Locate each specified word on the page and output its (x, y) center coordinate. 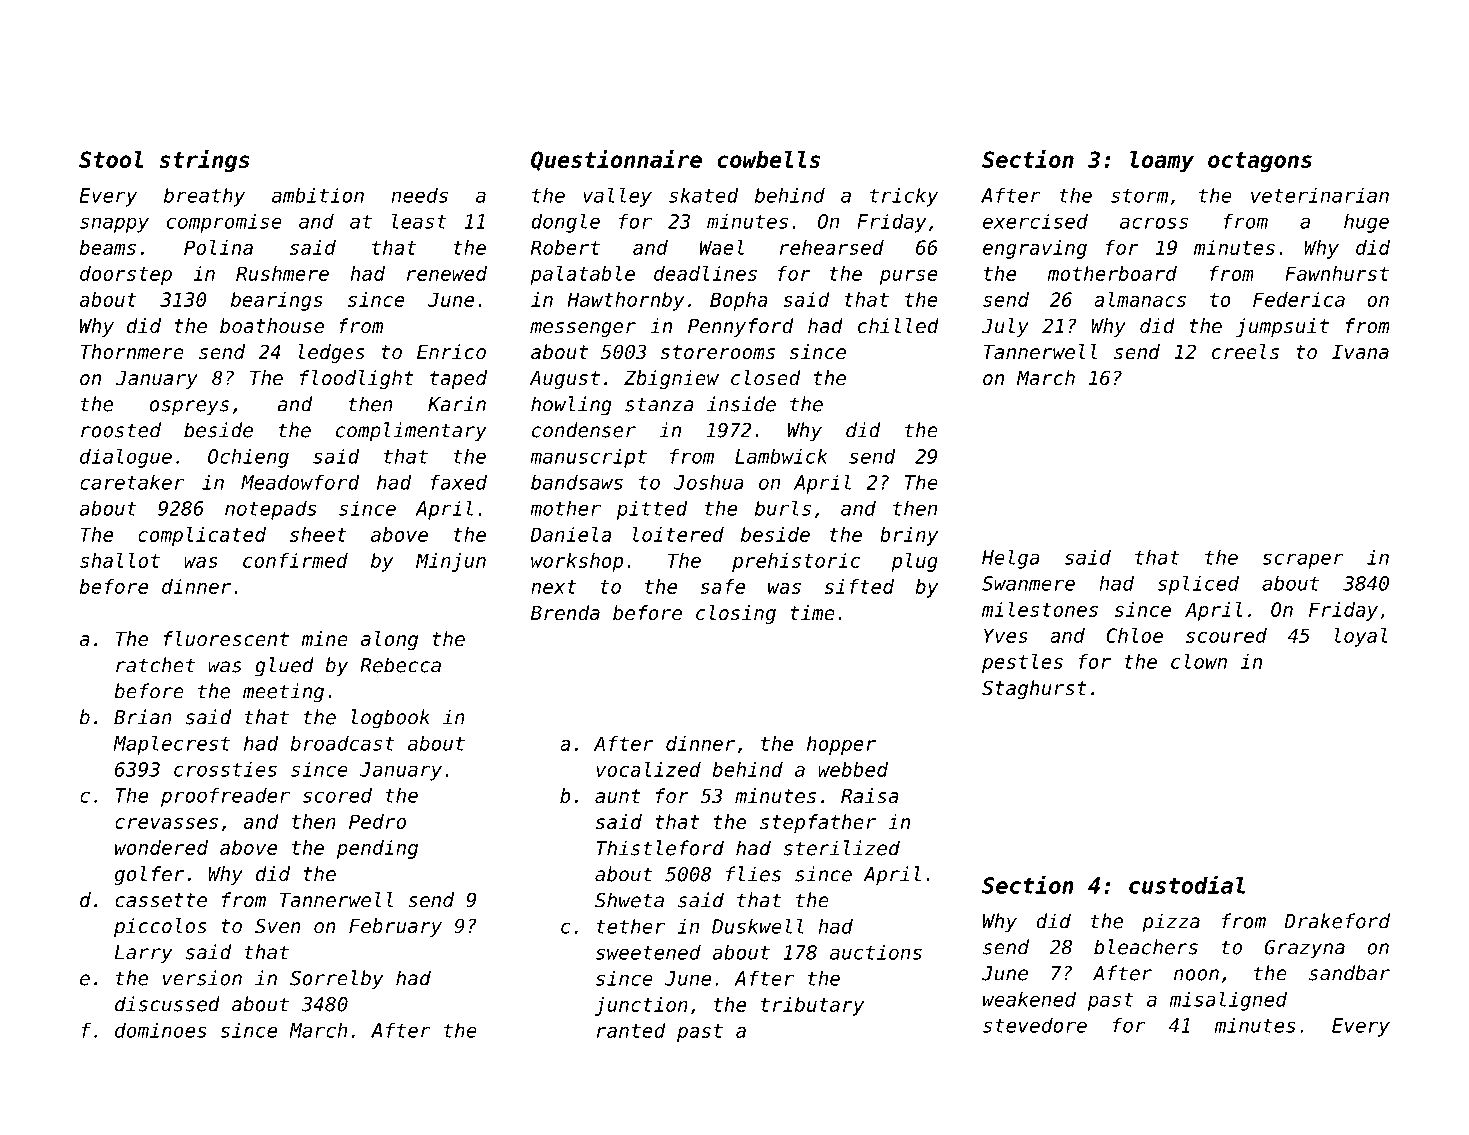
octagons (1260, 162)
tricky (904, 197)
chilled (898, 326)
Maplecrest (171, 745)
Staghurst (1034, 689)
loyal (1361, 637)
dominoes (161, 1030)
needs (419, 195)
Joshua (709, 482)
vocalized (648, 769)
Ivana (1360, 352)
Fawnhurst (1337, 273)
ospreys (189, 408)
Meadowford (300, 482)
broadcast (343, 743)
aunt (618, 796)
